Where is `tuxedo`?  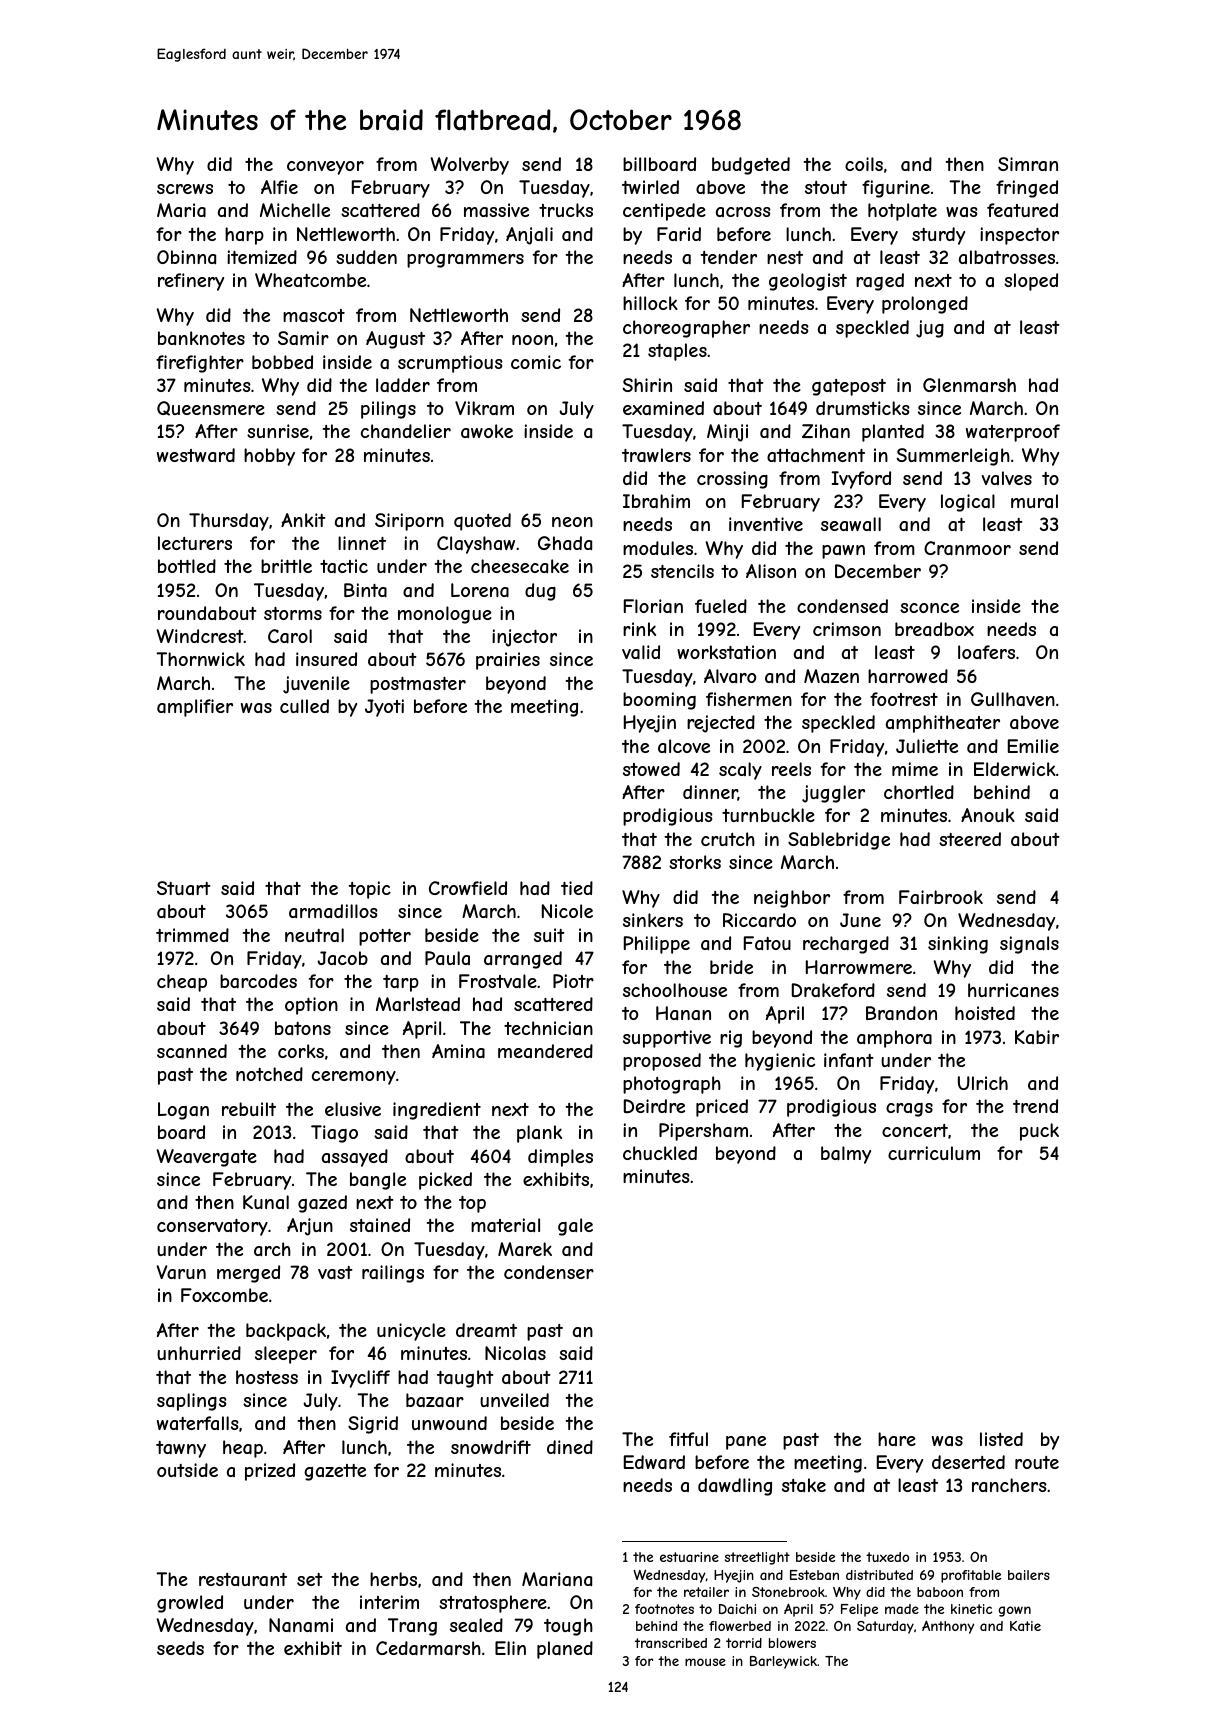 tuxedo is located at coordinates (887, 1557).
